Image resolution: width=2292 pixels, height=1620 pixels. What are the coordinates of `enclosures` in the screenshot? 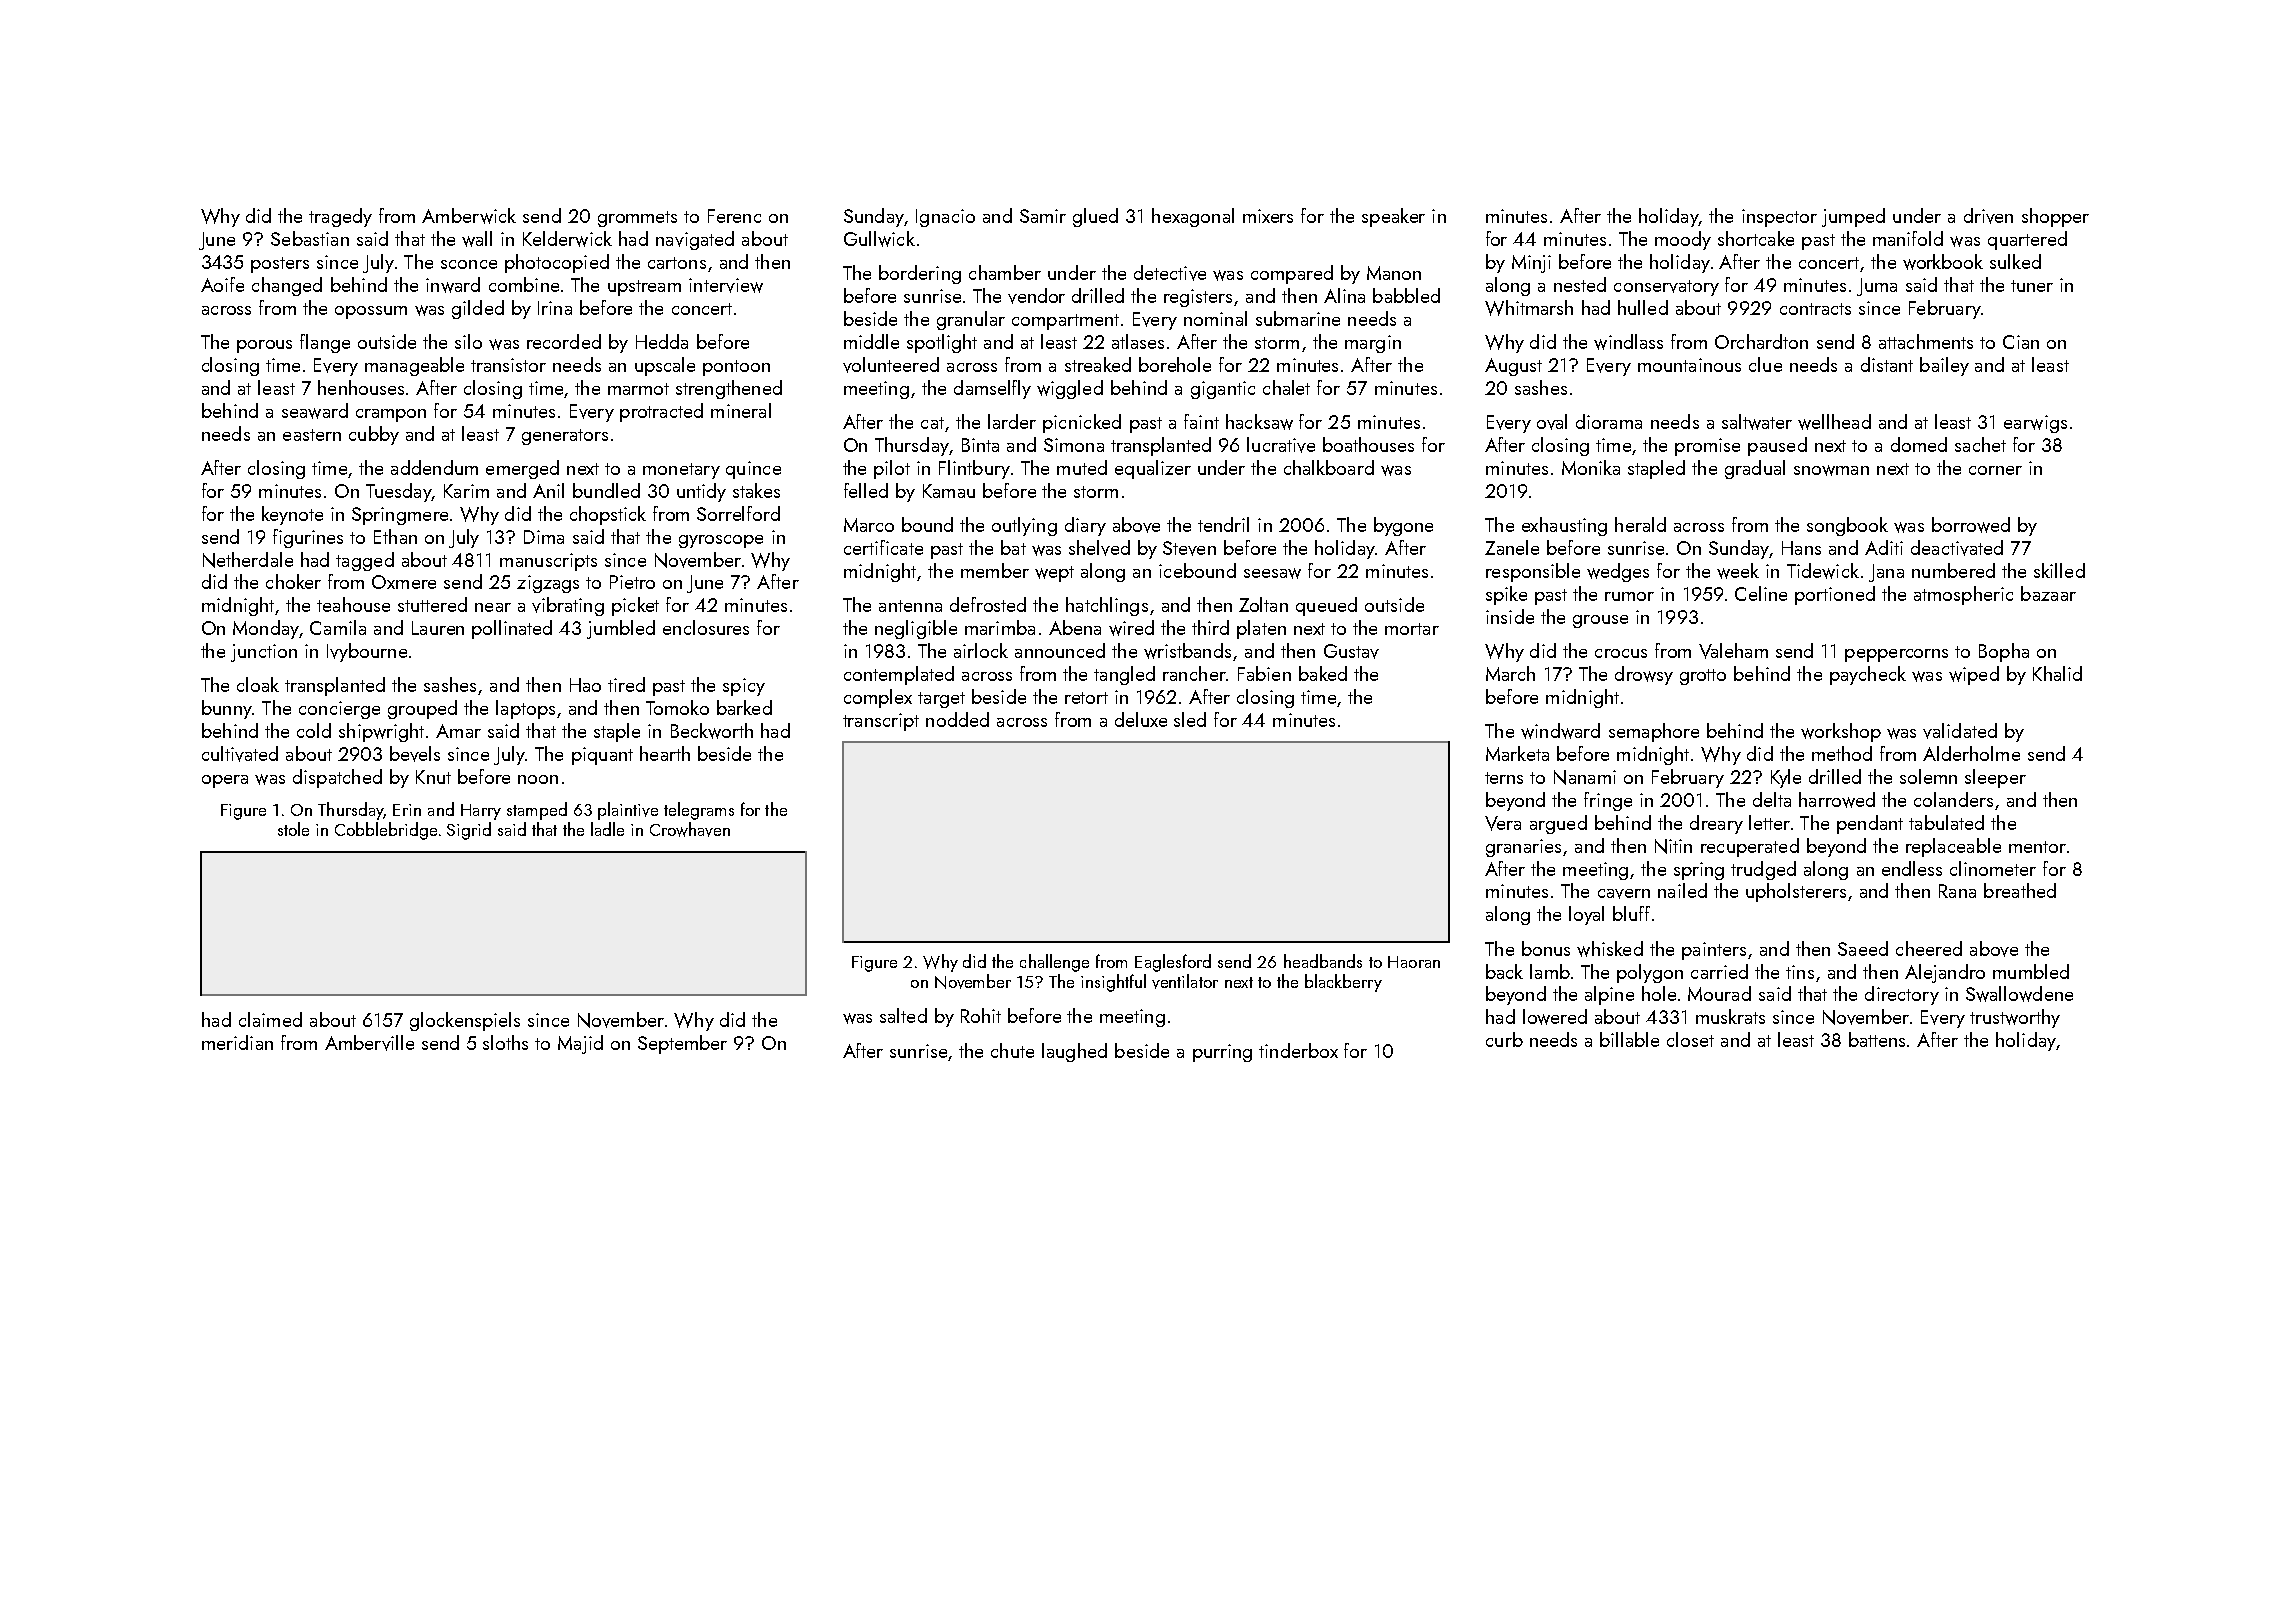 It's located at (706, 627).
